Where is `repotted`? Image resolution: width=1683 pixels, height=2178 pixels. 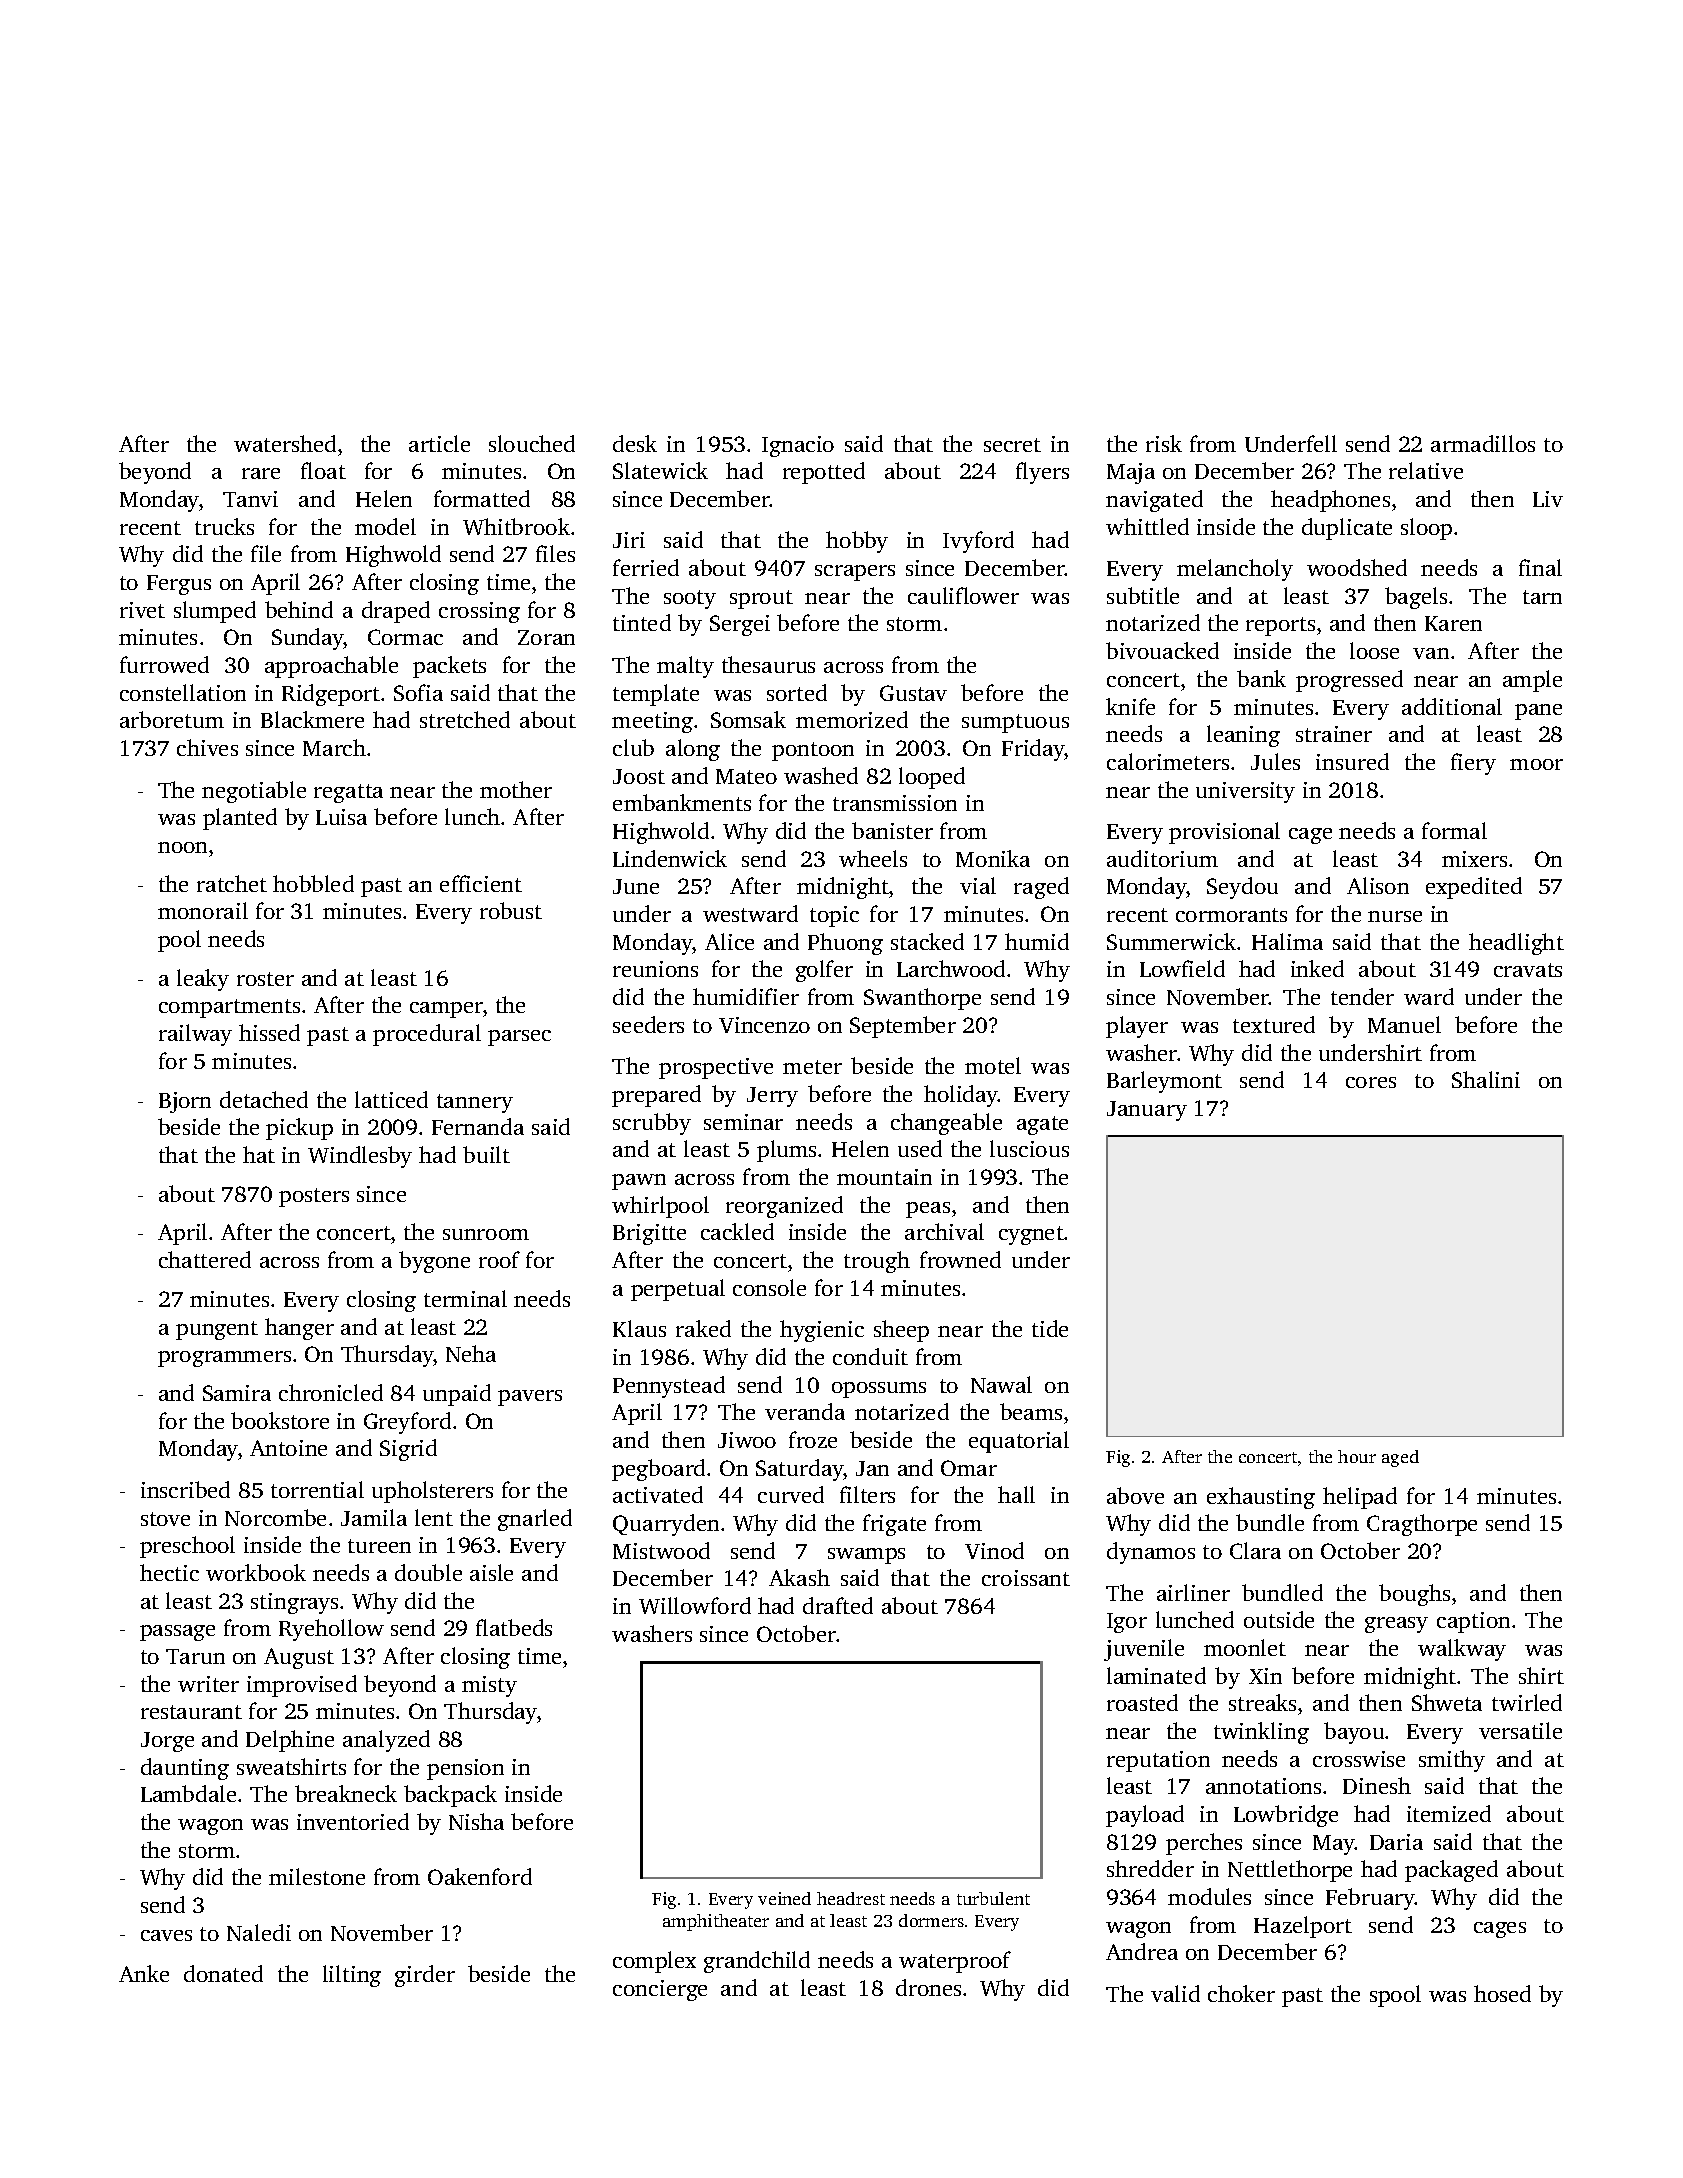 repotted is located at coordinates (824, 473).
